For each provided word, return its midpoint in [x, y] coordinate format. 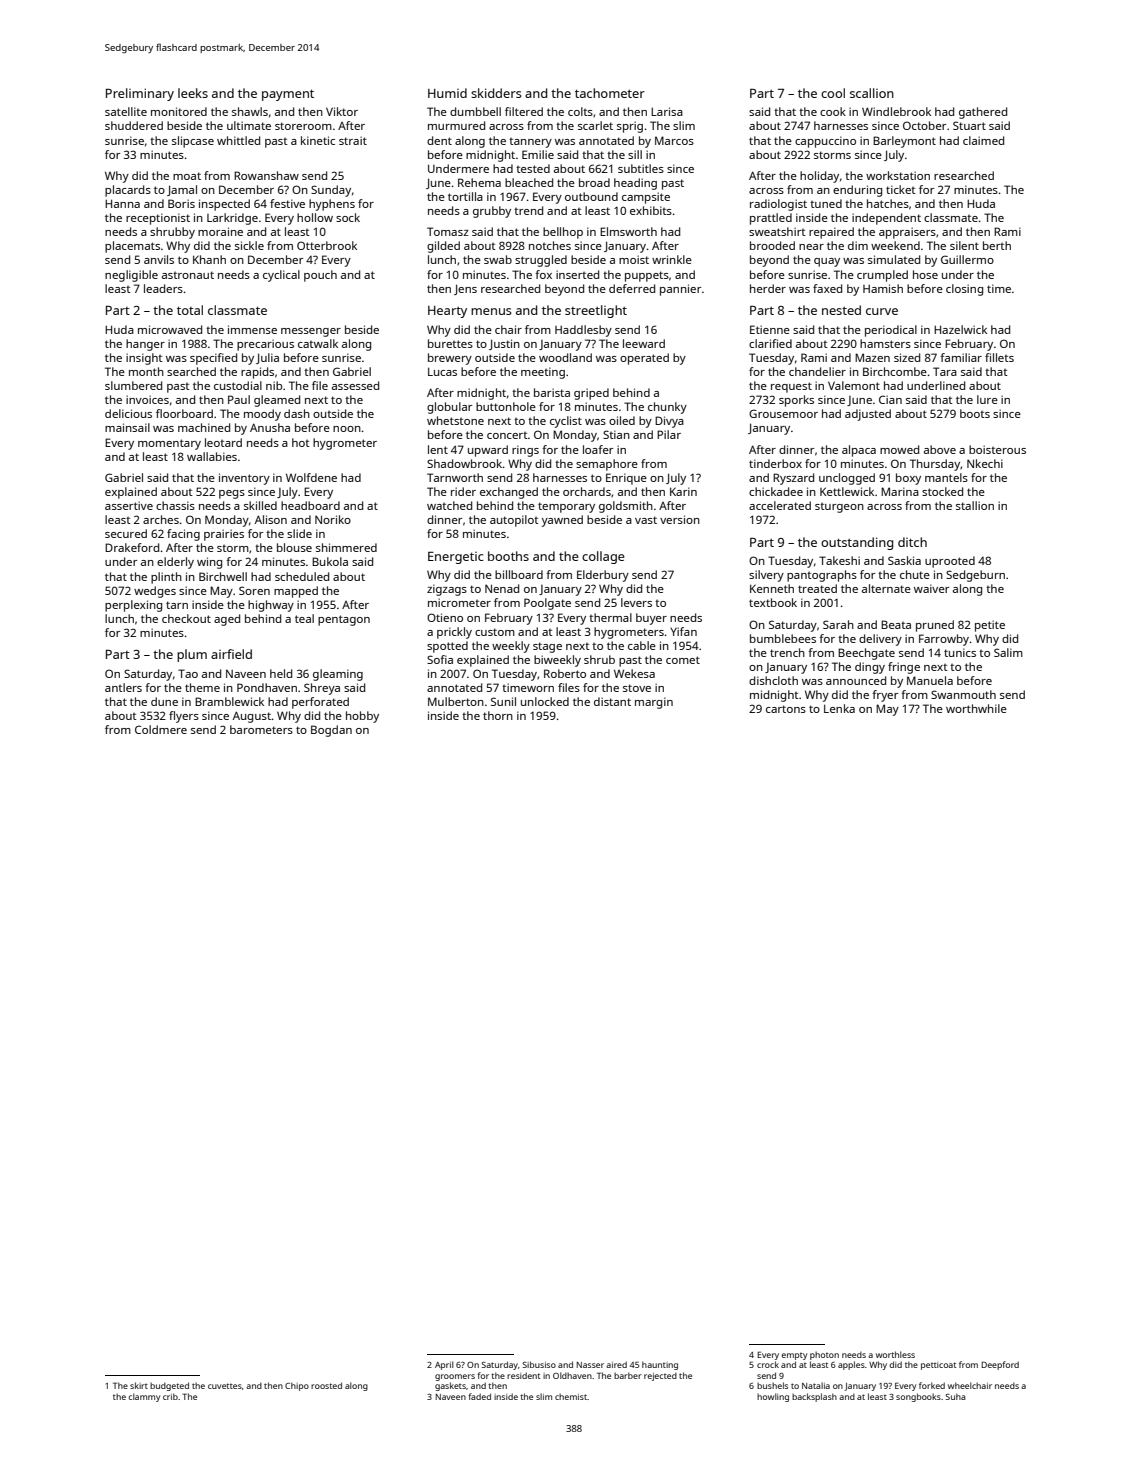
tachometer [610, 93]
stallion [975, 505]
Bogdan [331, 731]
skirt [139, 1385]
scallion [872, 93]
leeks [193, 93]
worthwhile [976, 708]
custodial [238, 385]
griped [591, 394]
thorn [498, 715]
